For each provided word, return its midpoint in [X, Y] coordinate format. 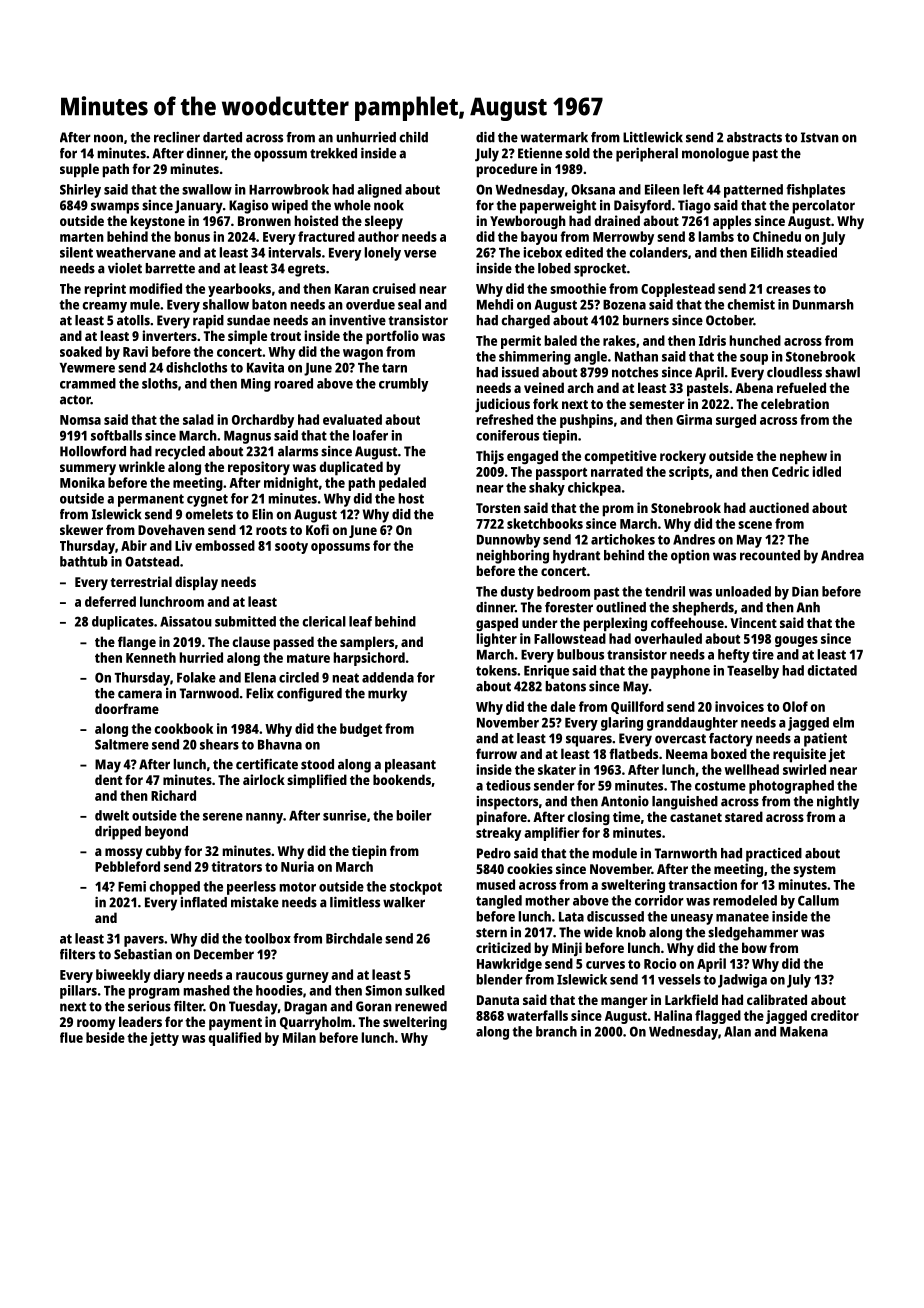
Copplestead [678, 290]
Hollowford [93, 451]
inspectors [507, 803]
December [224, 954]
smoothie [578, 288]
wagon [363, 354]
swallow [207, 189]
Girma [694, 419]
